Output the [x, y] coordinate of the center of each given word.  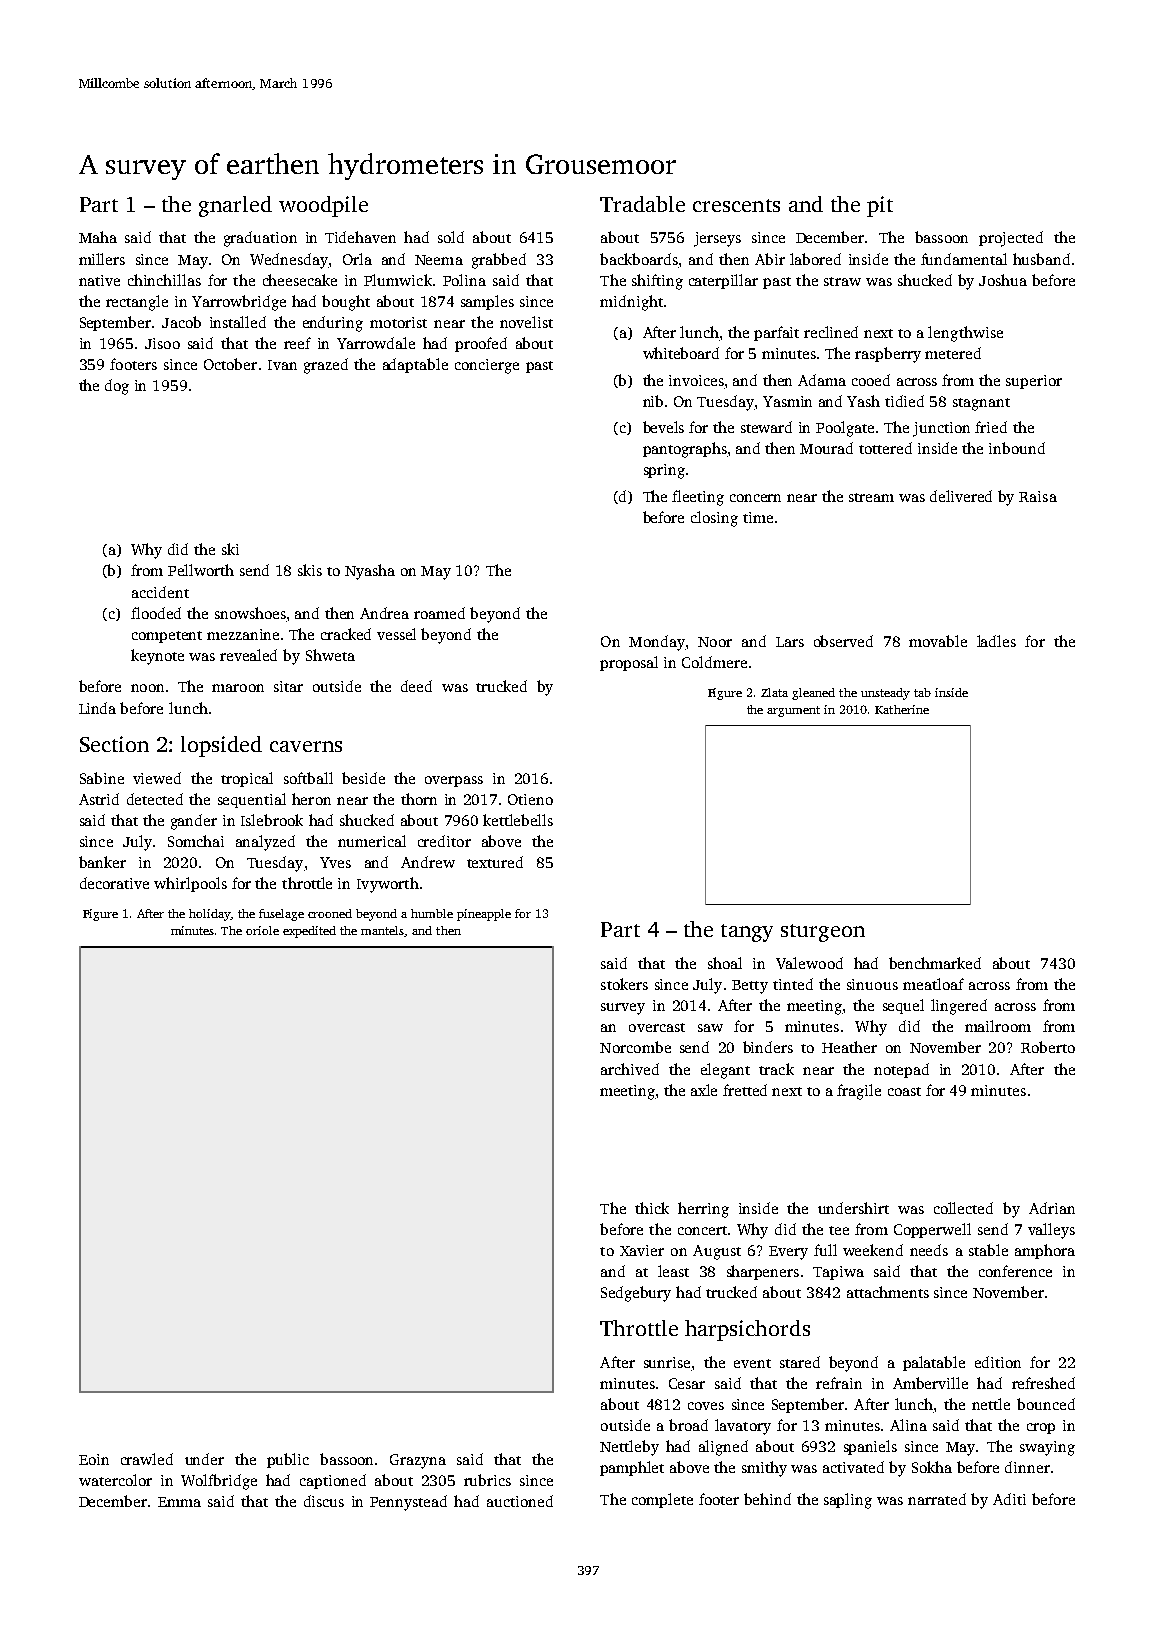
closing [714, 519]
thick [652, 1208]
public [288, 1460]
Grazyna [418, 1461]
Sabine [102, 778]
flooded [156, 613]
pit [880, 206]
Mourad [826, 448]
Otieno [530, 799]
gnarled [235, 206]
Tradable [642, 204]
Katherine [902, 709]
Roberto [1048, 1047]
